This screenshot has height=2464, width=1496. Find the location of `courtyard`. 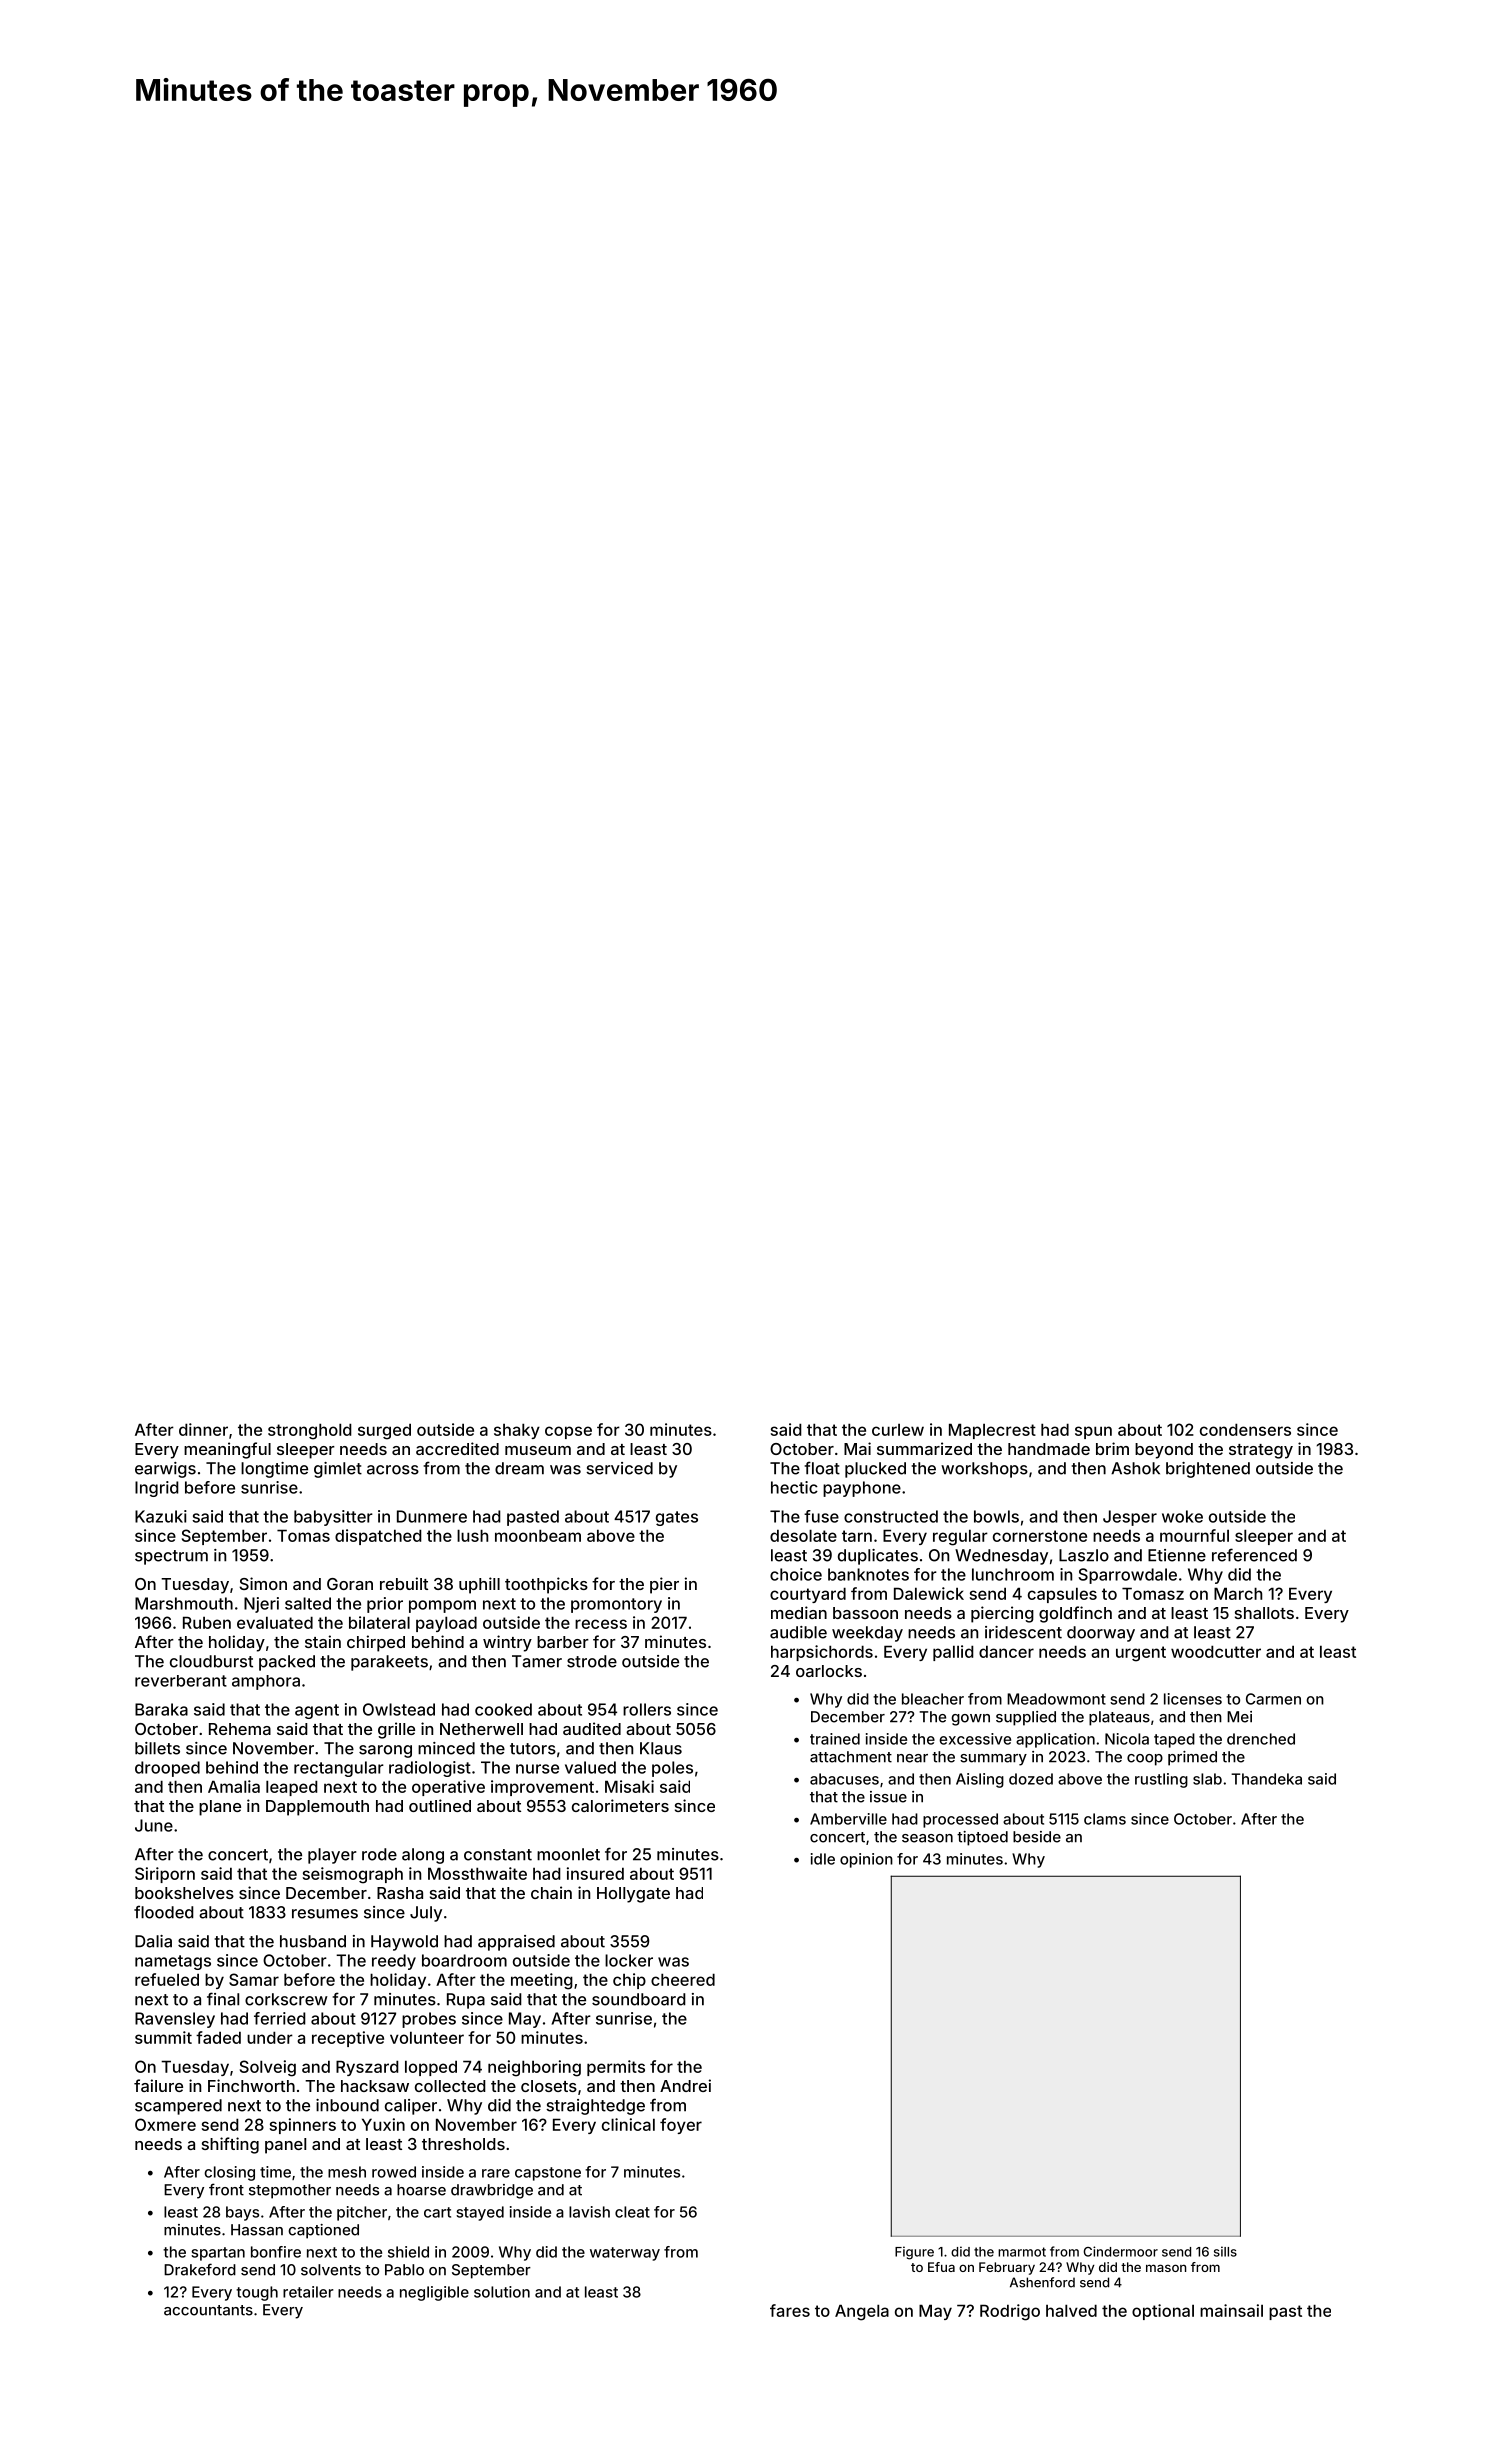

courtyard is located at coordinates (808, 1595).
